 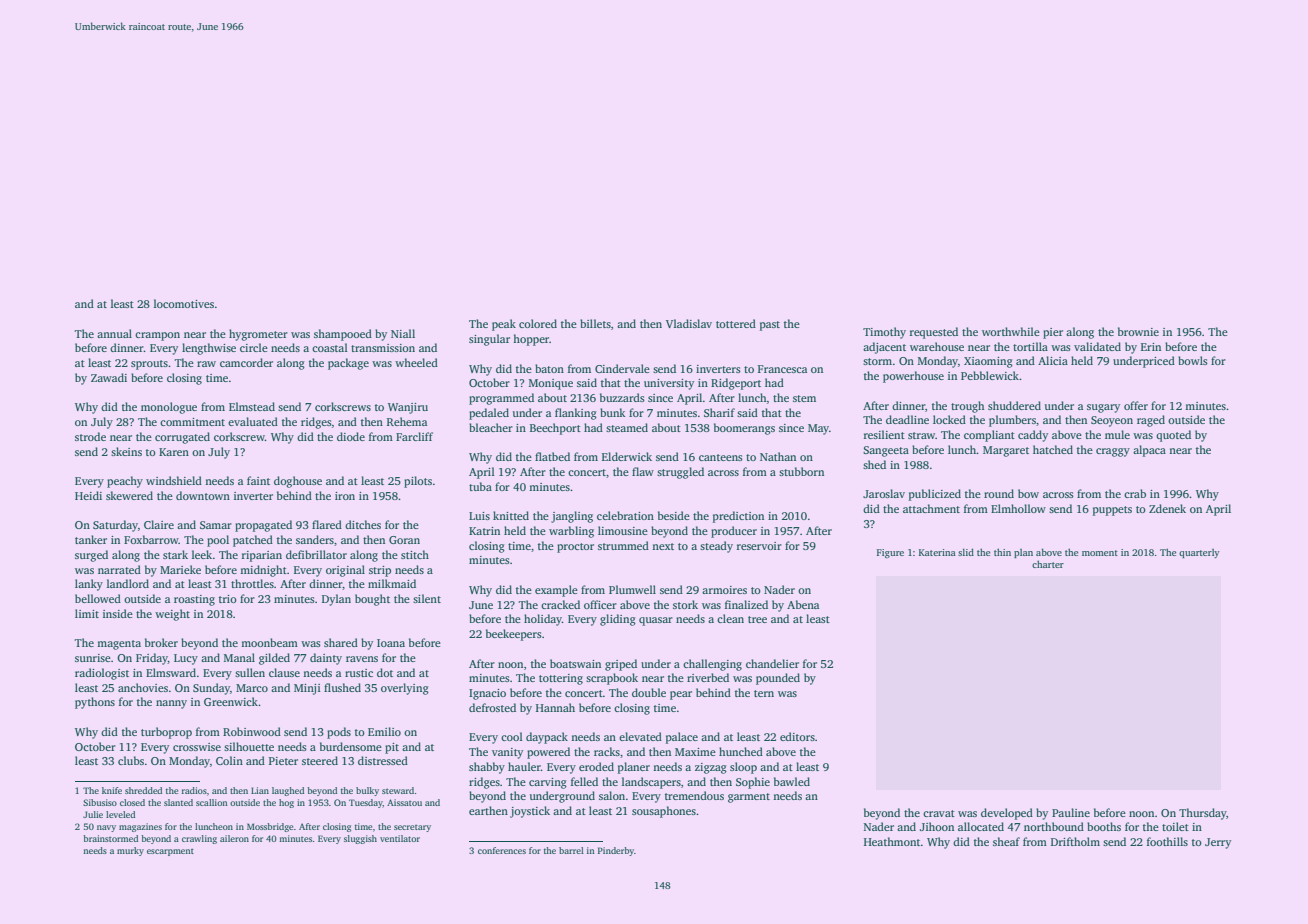 What do you see at coordinates (151, 539) in the page?
I see `Foxbarrow` at bounding box center [151, 539].
